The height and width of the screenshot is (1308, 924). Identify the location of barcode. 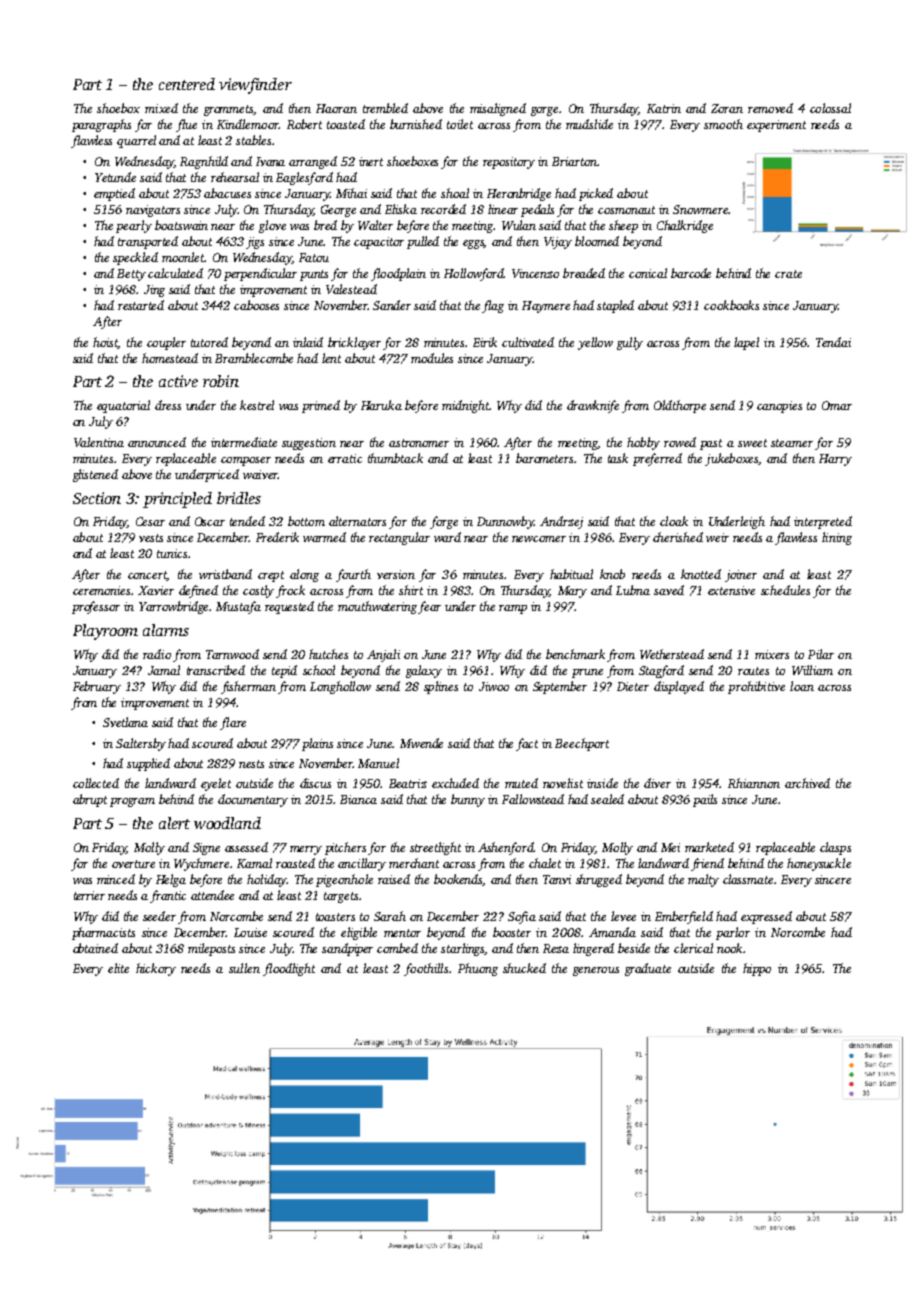
(691, 273).
